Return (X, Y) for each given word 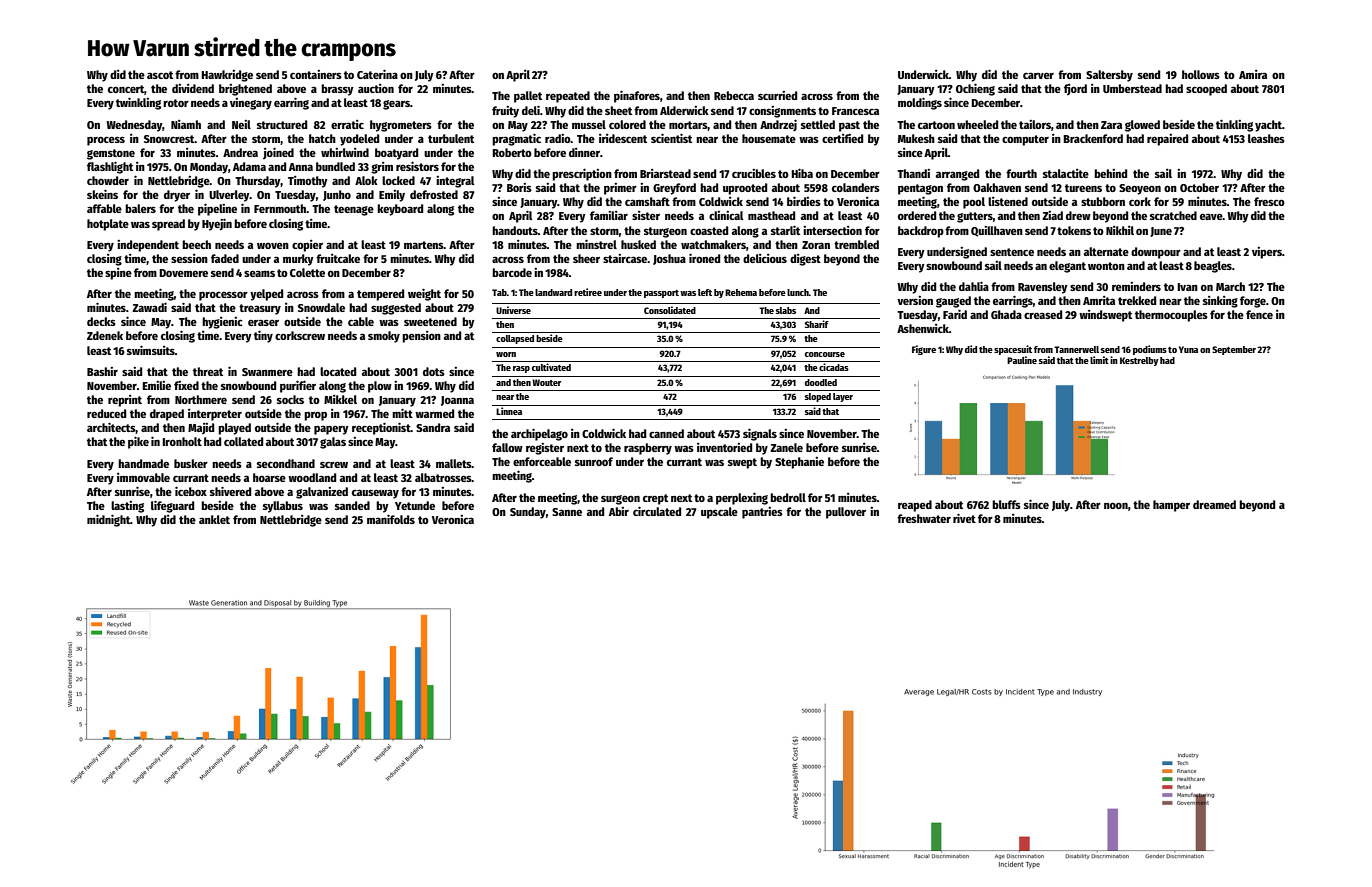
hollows (1201, 74)
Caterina (377, 74)
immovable (143, 477)
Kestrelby (1139, 361)
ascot (160, 75)
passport (661, 294)
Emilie (156, 385)
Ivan (1187, 287)
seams (259, 273)
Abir (619, 511)
